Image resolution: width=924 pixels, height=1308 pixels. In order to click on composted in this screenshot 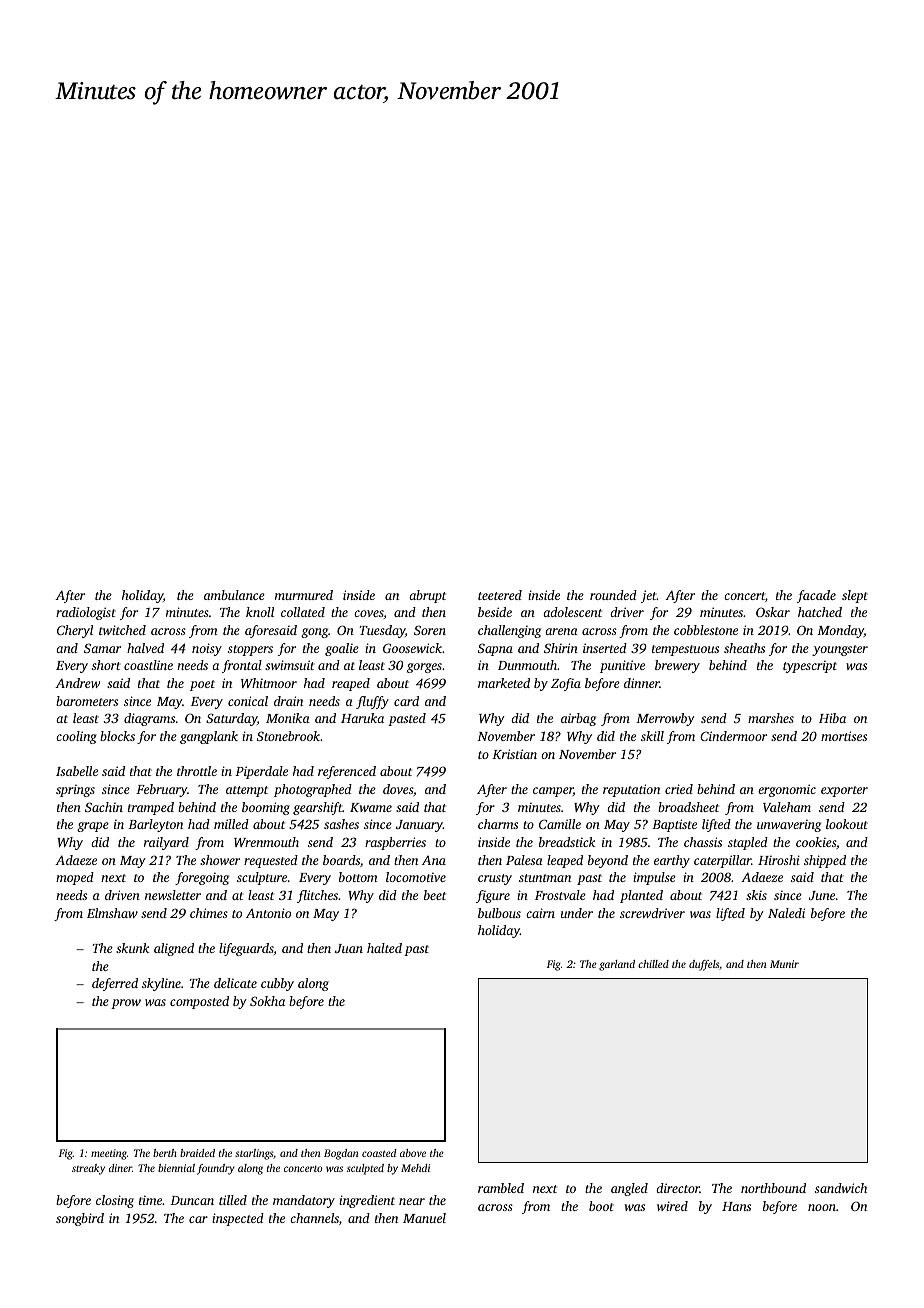, I will do `click(199, 1002)`.
